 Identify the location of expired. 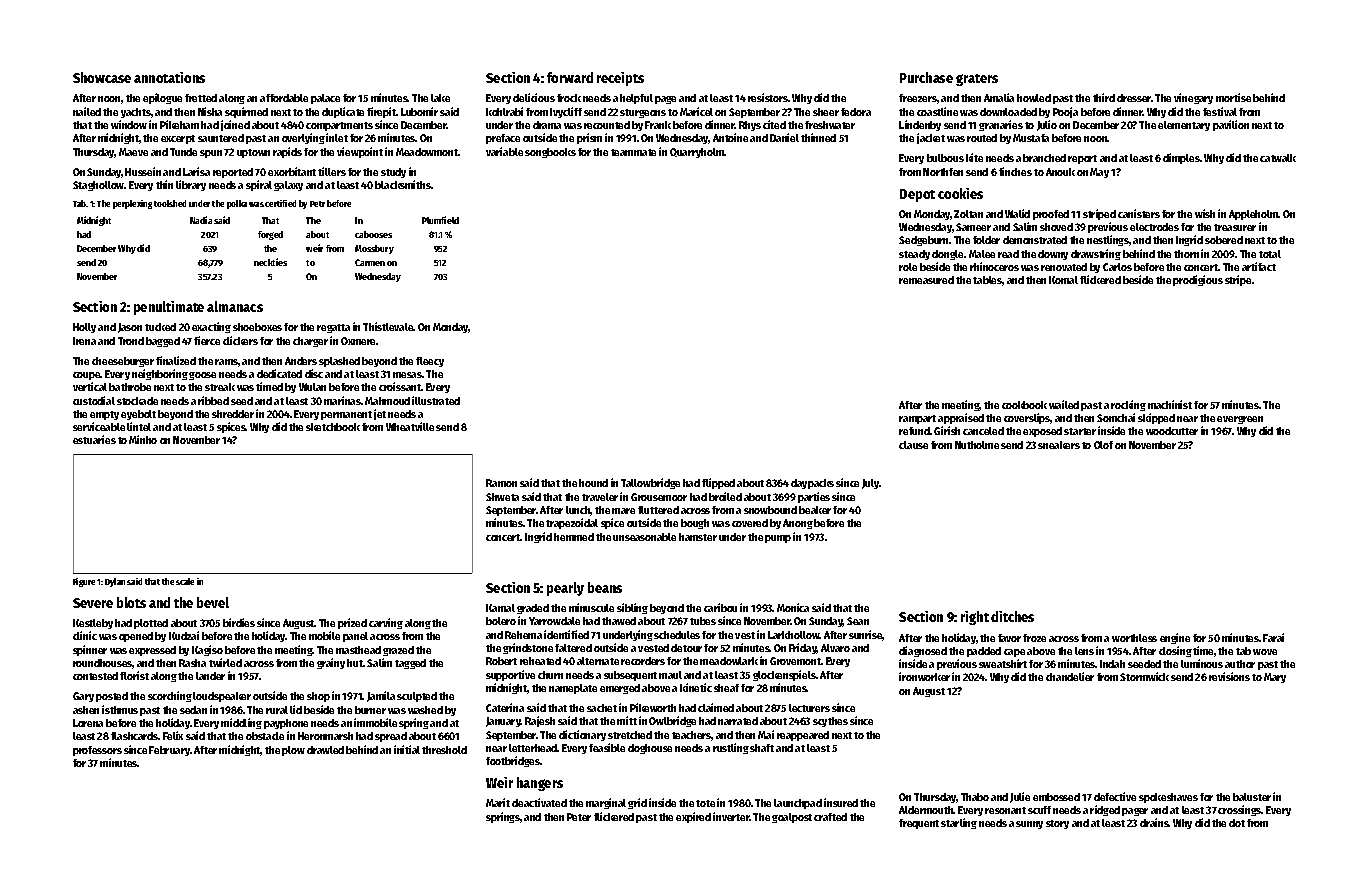
(693, 817).
